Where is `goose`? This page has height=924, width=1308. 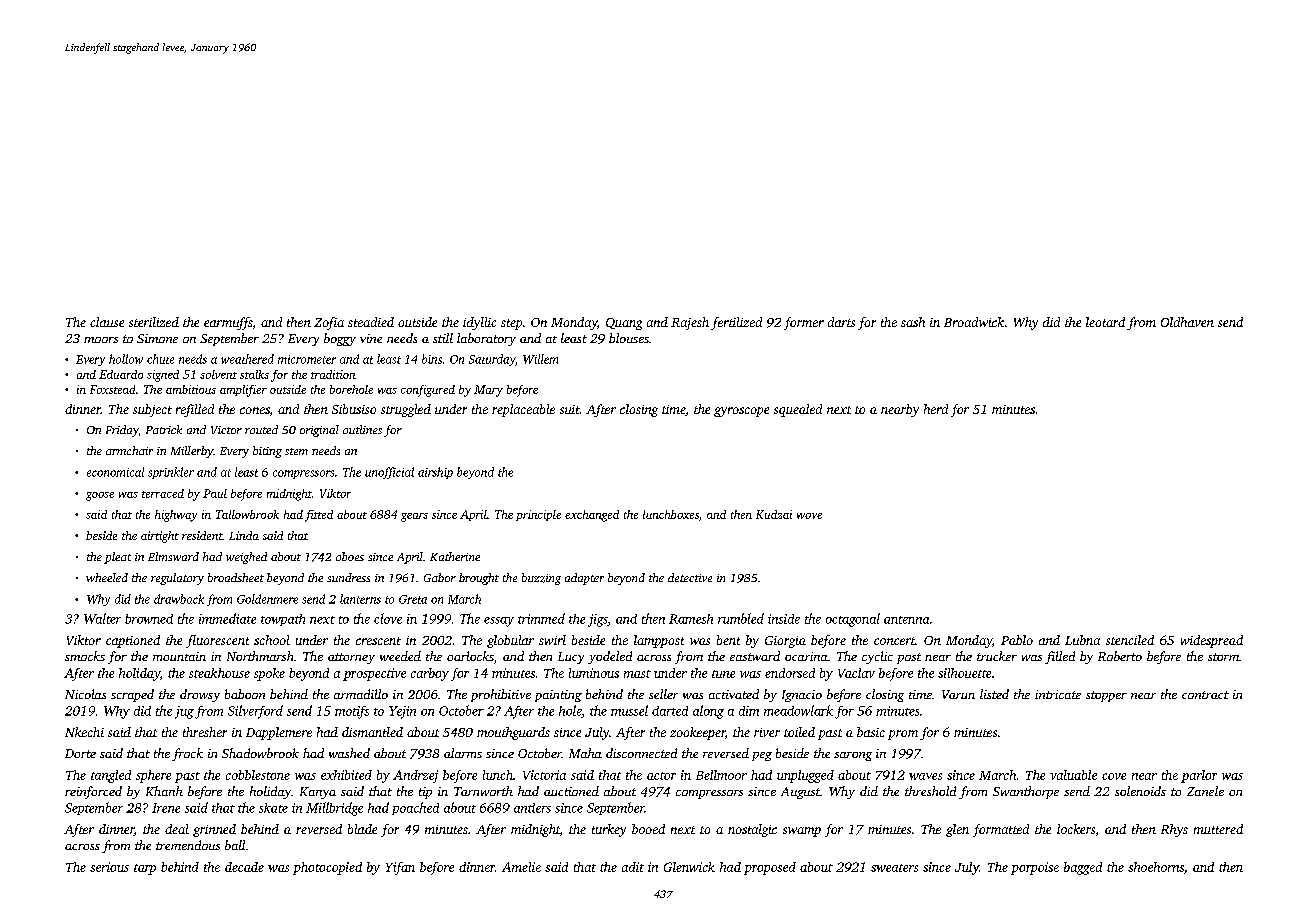
goose is located at coordinates (100, 496).
